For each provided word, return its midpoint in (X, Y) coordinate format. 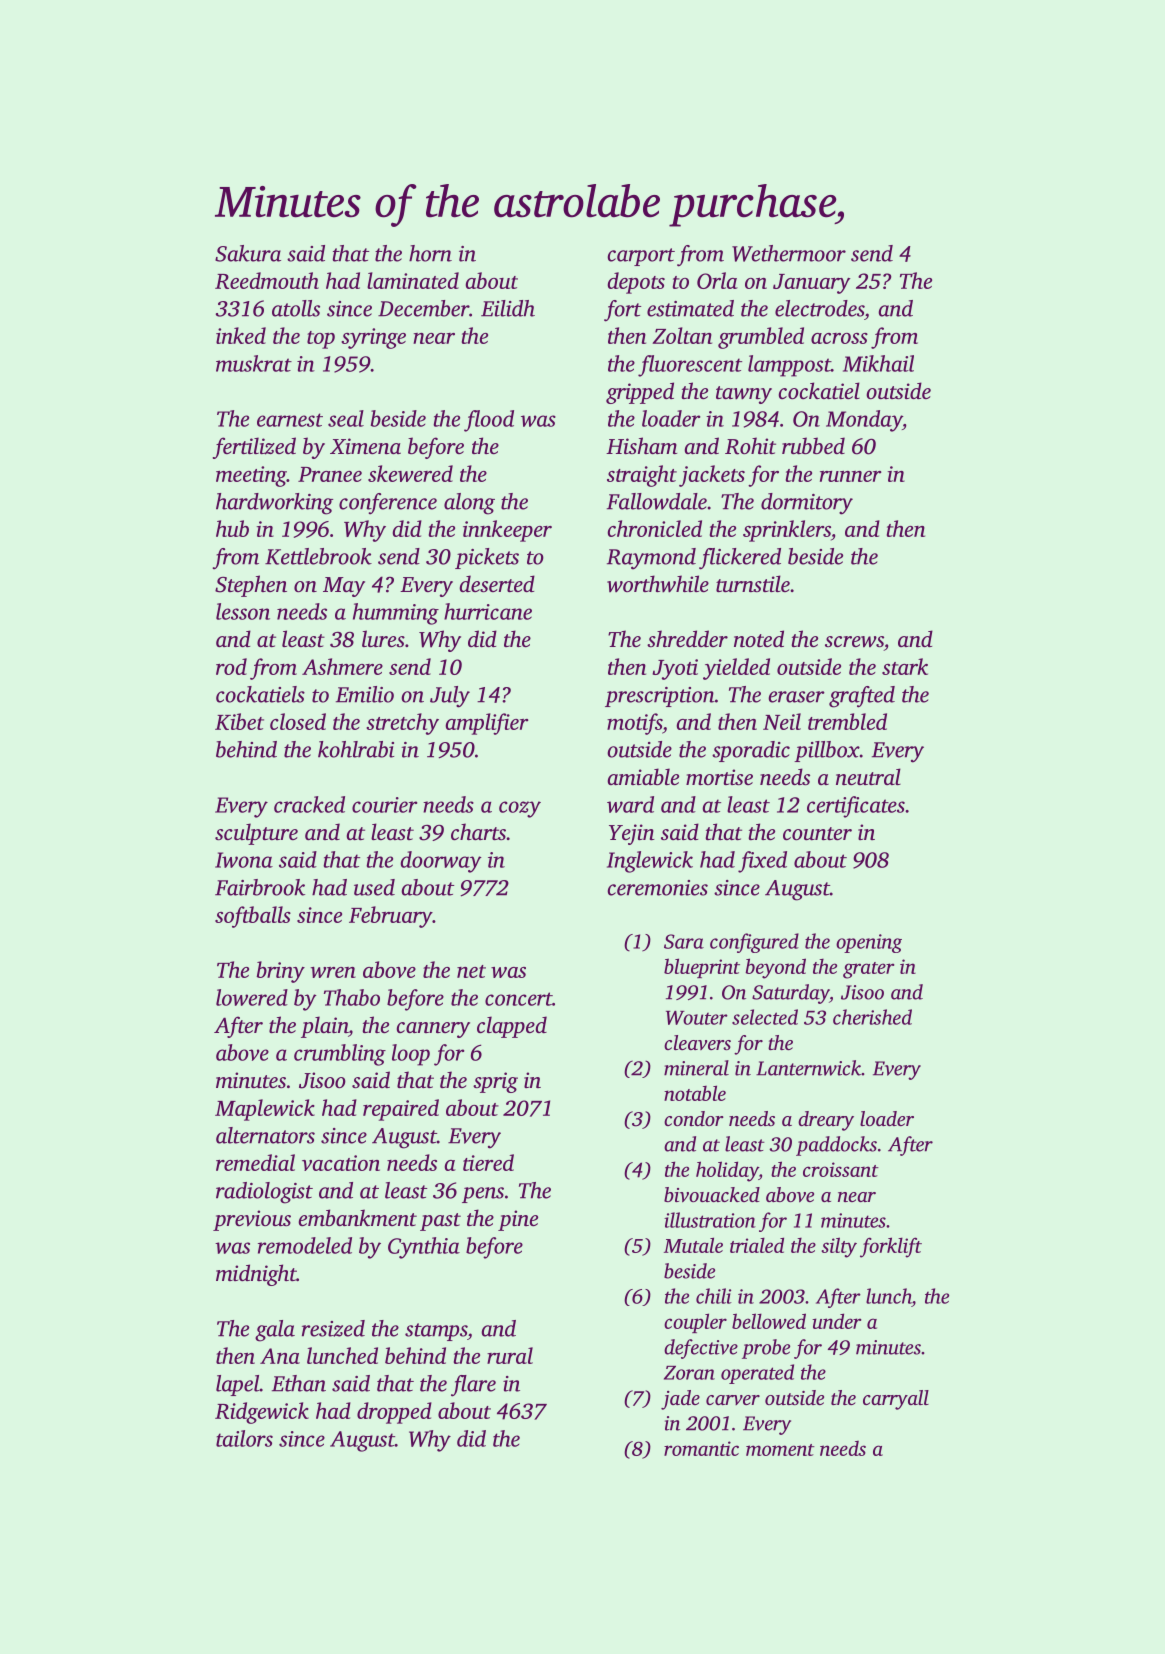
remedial (255, 1162)
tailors (244, 1438)
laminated (413, 280)
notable (695, 1093)
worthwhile (658, 584)
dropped (394, 1413)
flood (489, 421)
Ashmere (342, 666)
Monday (864, 421)
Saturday (790, 994)
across (839, 338)
